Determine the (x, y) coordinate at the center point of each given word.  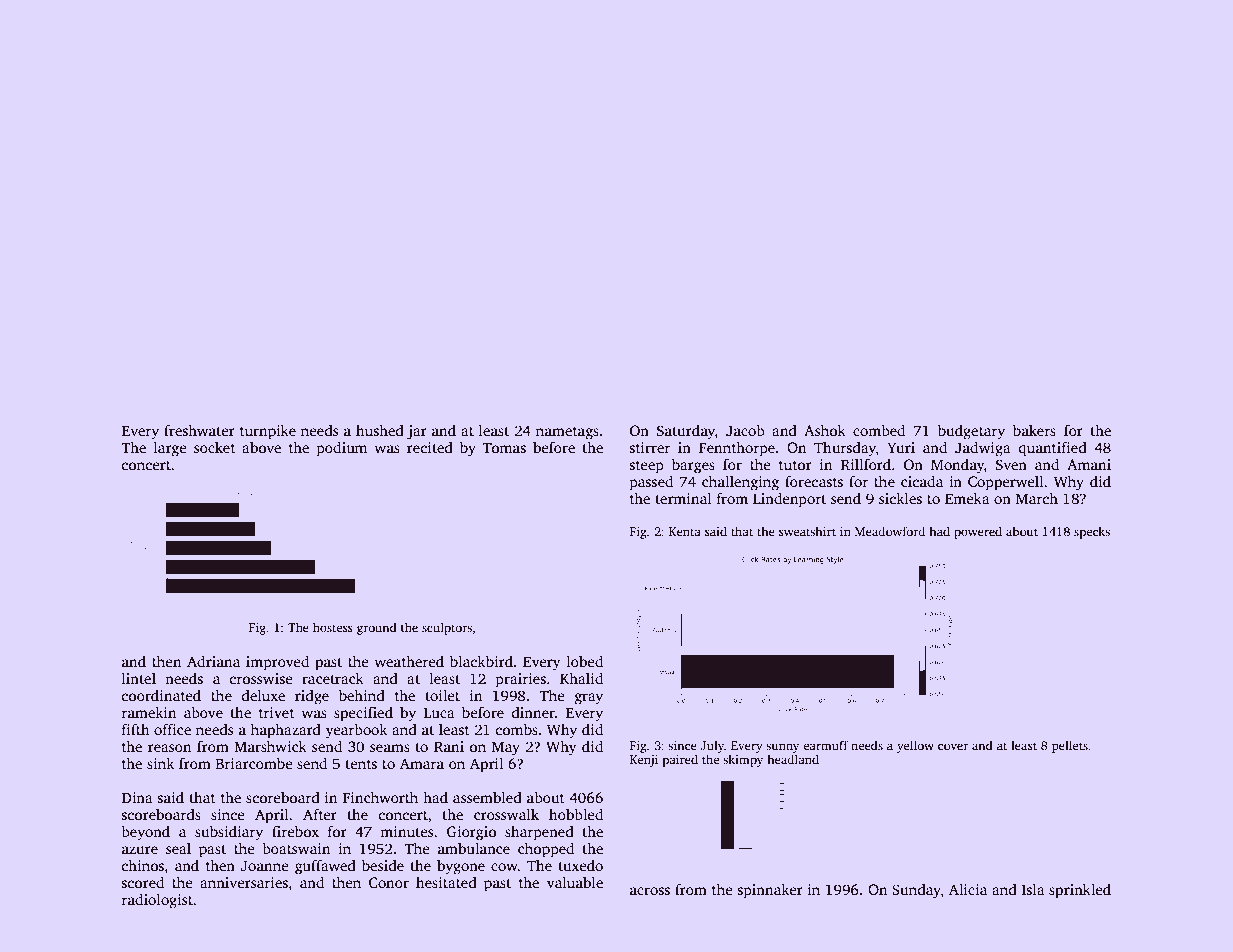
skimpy (743, 760)
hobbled (576, 814)
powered (978, 532)
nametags (567, 433)
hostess (333, 627)
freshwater (199, 430)
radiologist (157, 901)
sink (160, 763)
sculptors (447, 628)
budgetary (971, 432)
